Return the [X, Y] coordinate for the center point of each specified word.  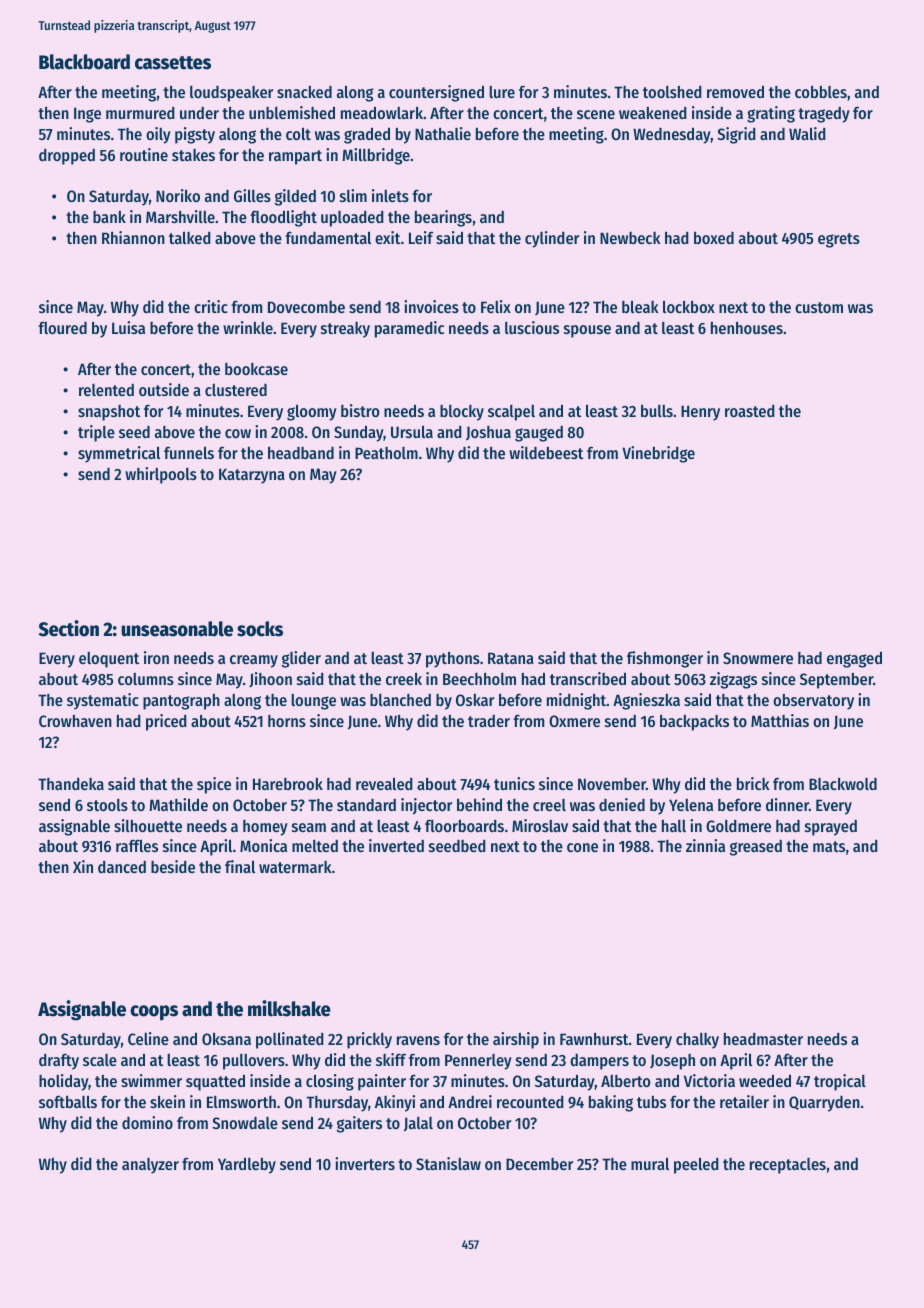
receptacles [788, 1166]
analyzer [150, 1166]
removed [735, 92]
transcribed [588, 678]
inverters [365, 1163]
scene [596, 114]
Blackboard [84, 62]
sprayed [831, 828]
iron [156, 657]
